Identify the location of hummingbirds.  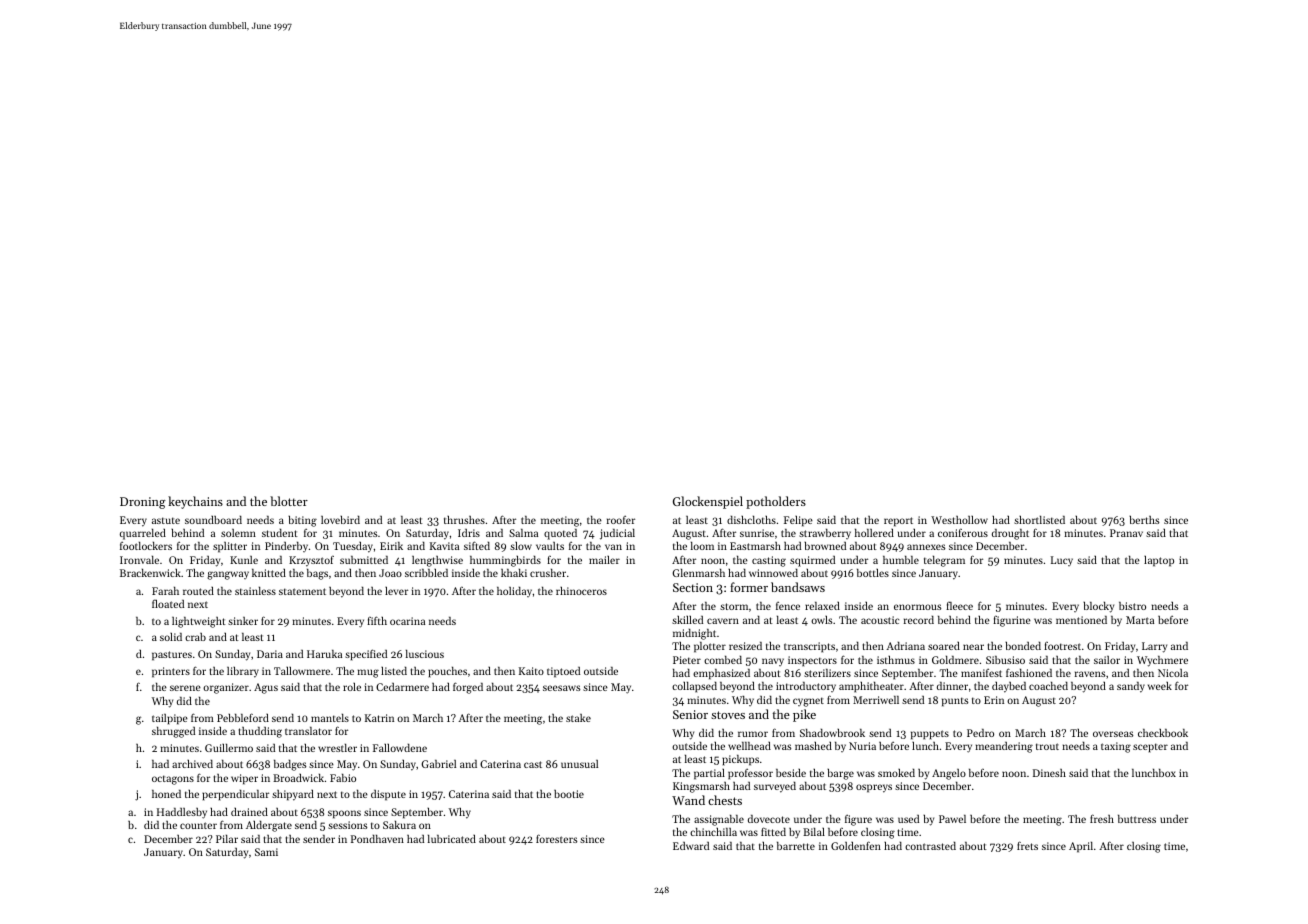
(505, 561).
